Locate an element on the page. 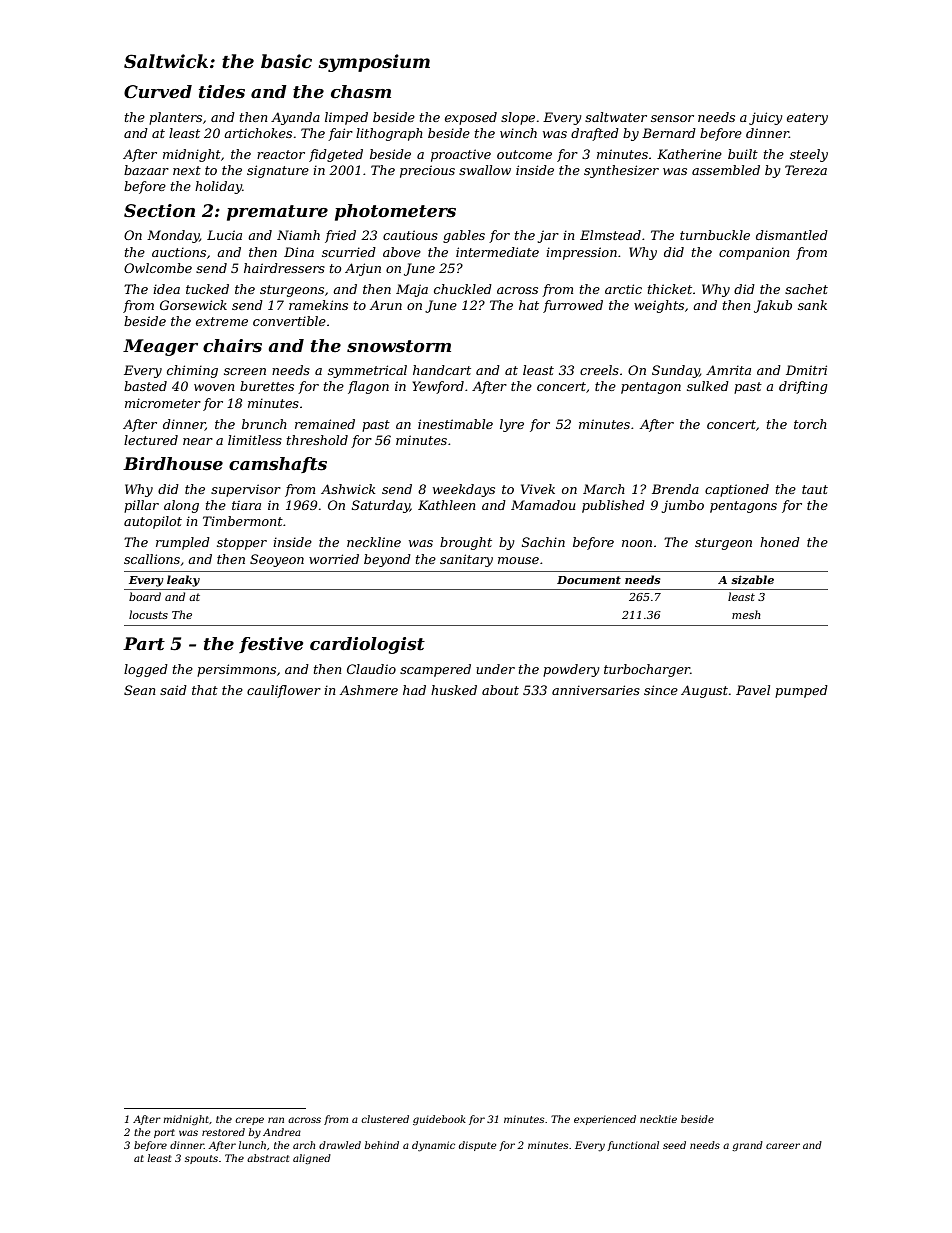 This document has width=952, height=1233. tides is located at coordinates (222, 92).
